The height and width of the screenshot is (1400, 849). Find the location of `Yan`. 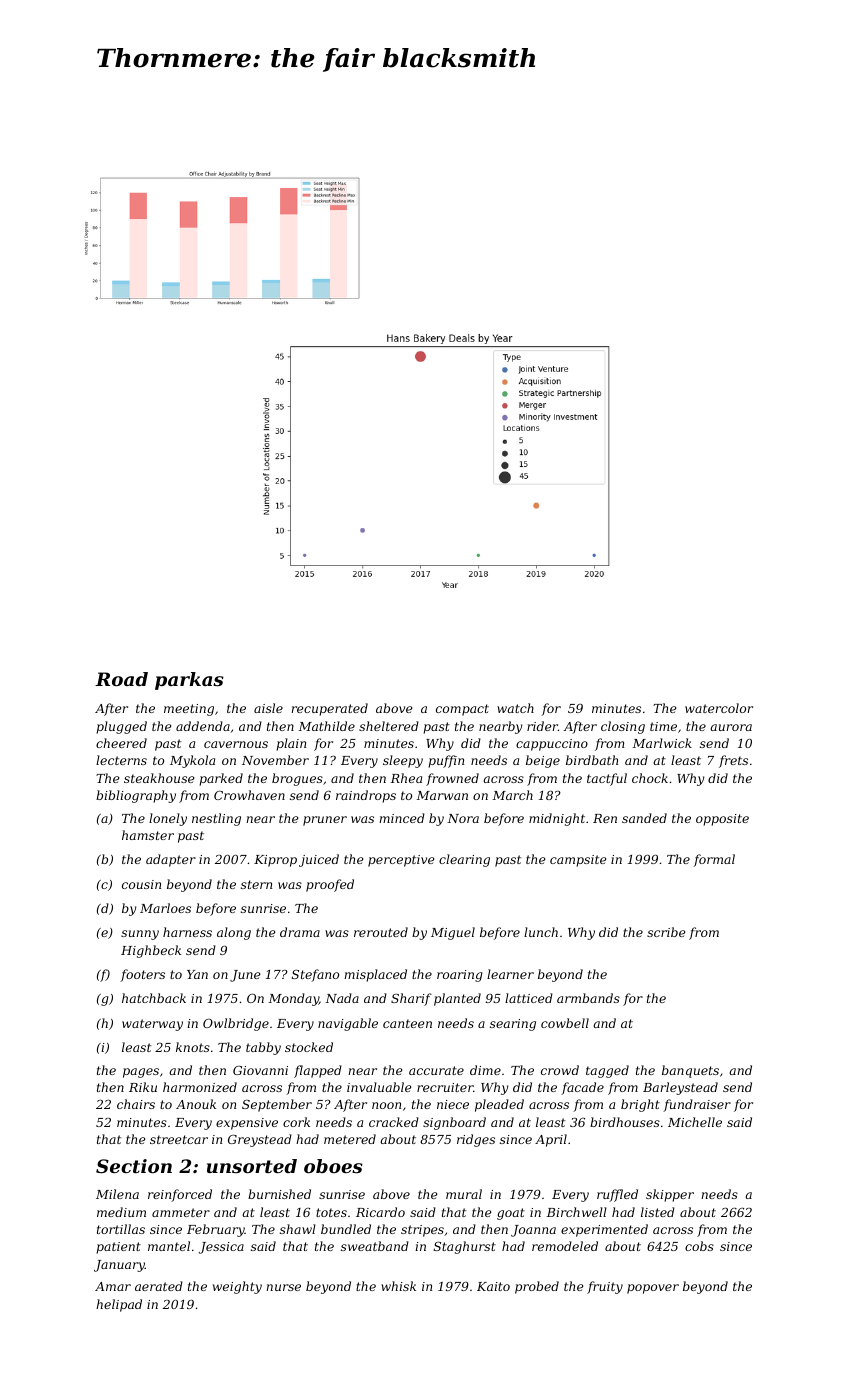

Yan is located at coordinates (197, 974).
